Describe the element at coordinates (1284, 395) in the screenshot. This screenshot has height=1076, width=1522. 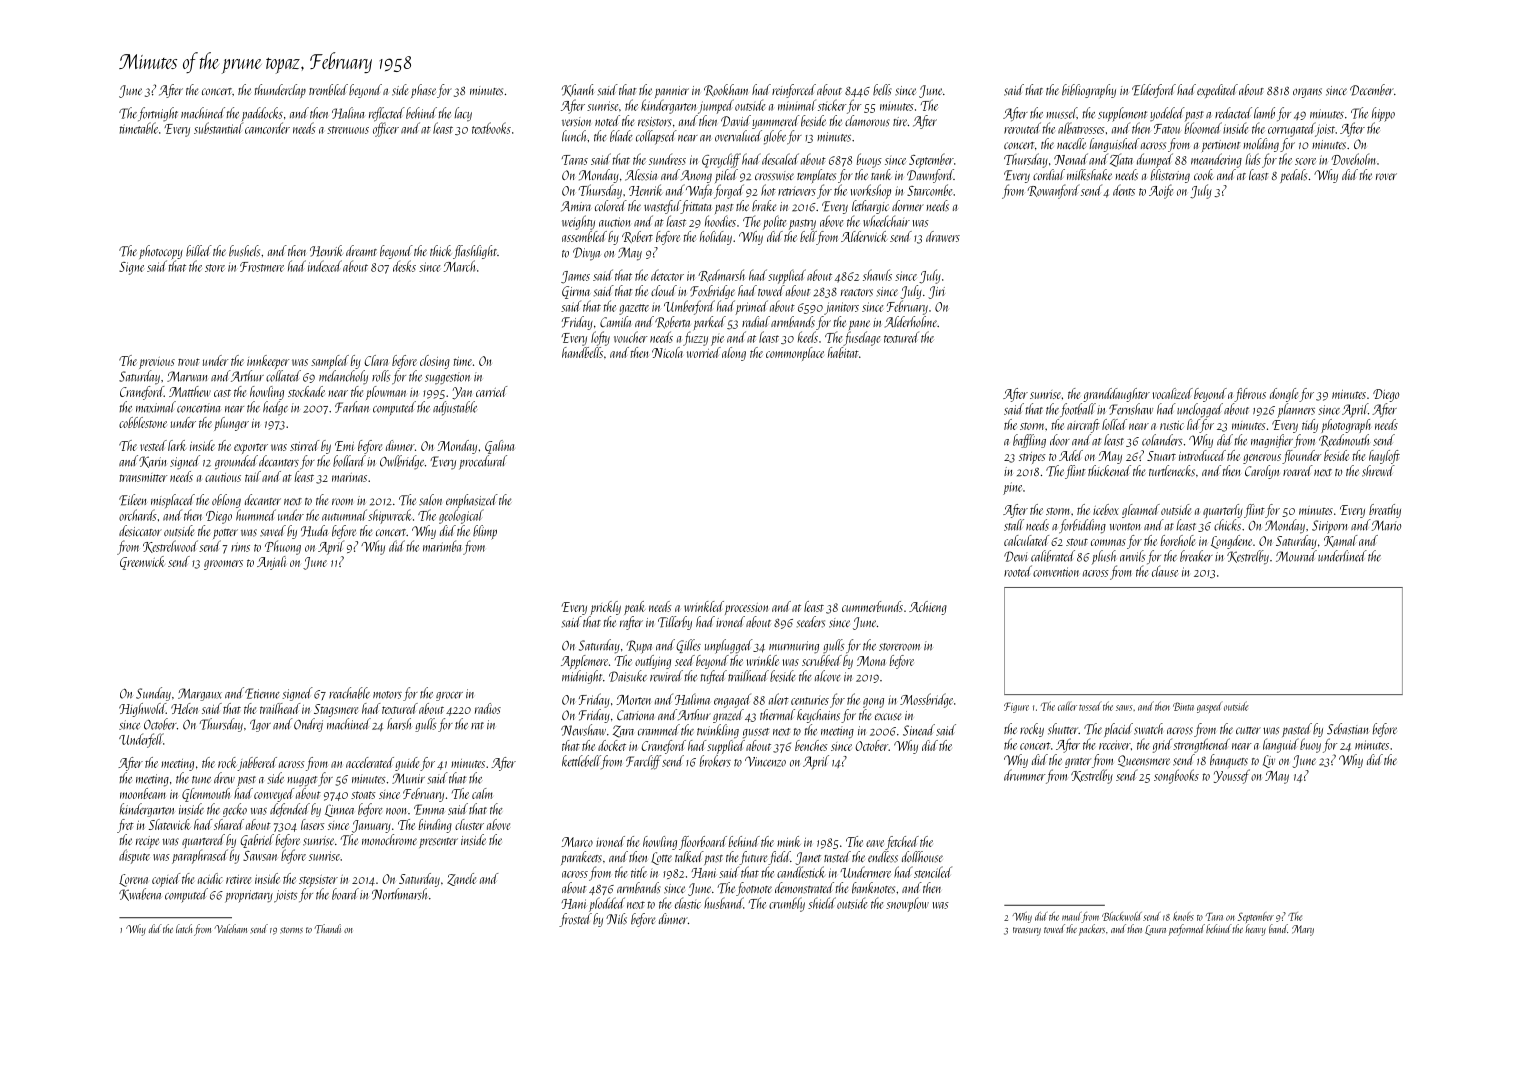
I see `dongle` at that location.
